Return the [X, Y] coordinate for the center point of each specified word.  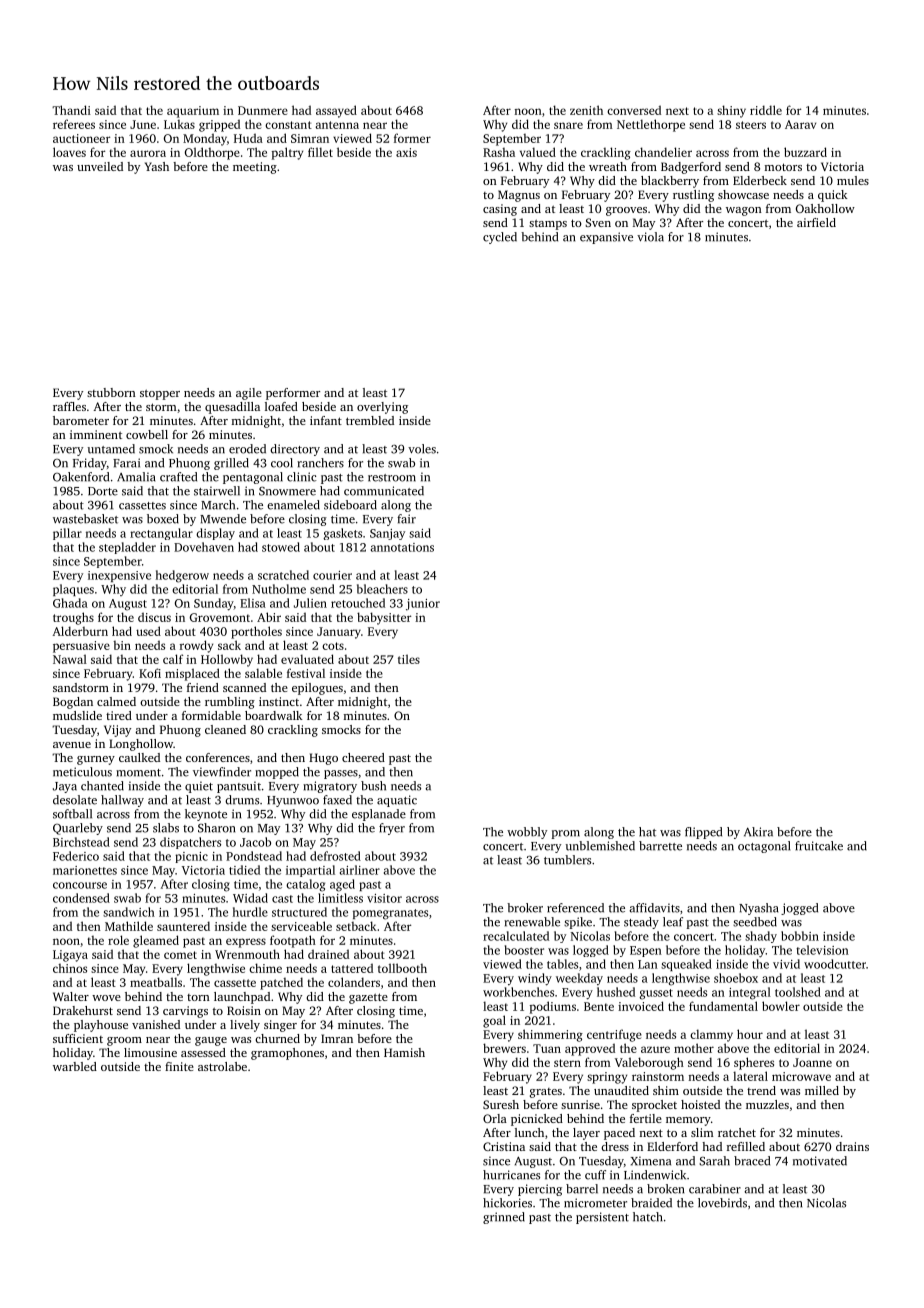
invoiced [641, 1006]
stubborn [111, 392]
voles [422, 449]
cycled [500, 238]
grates [546, 1093]
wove [106, 998]
